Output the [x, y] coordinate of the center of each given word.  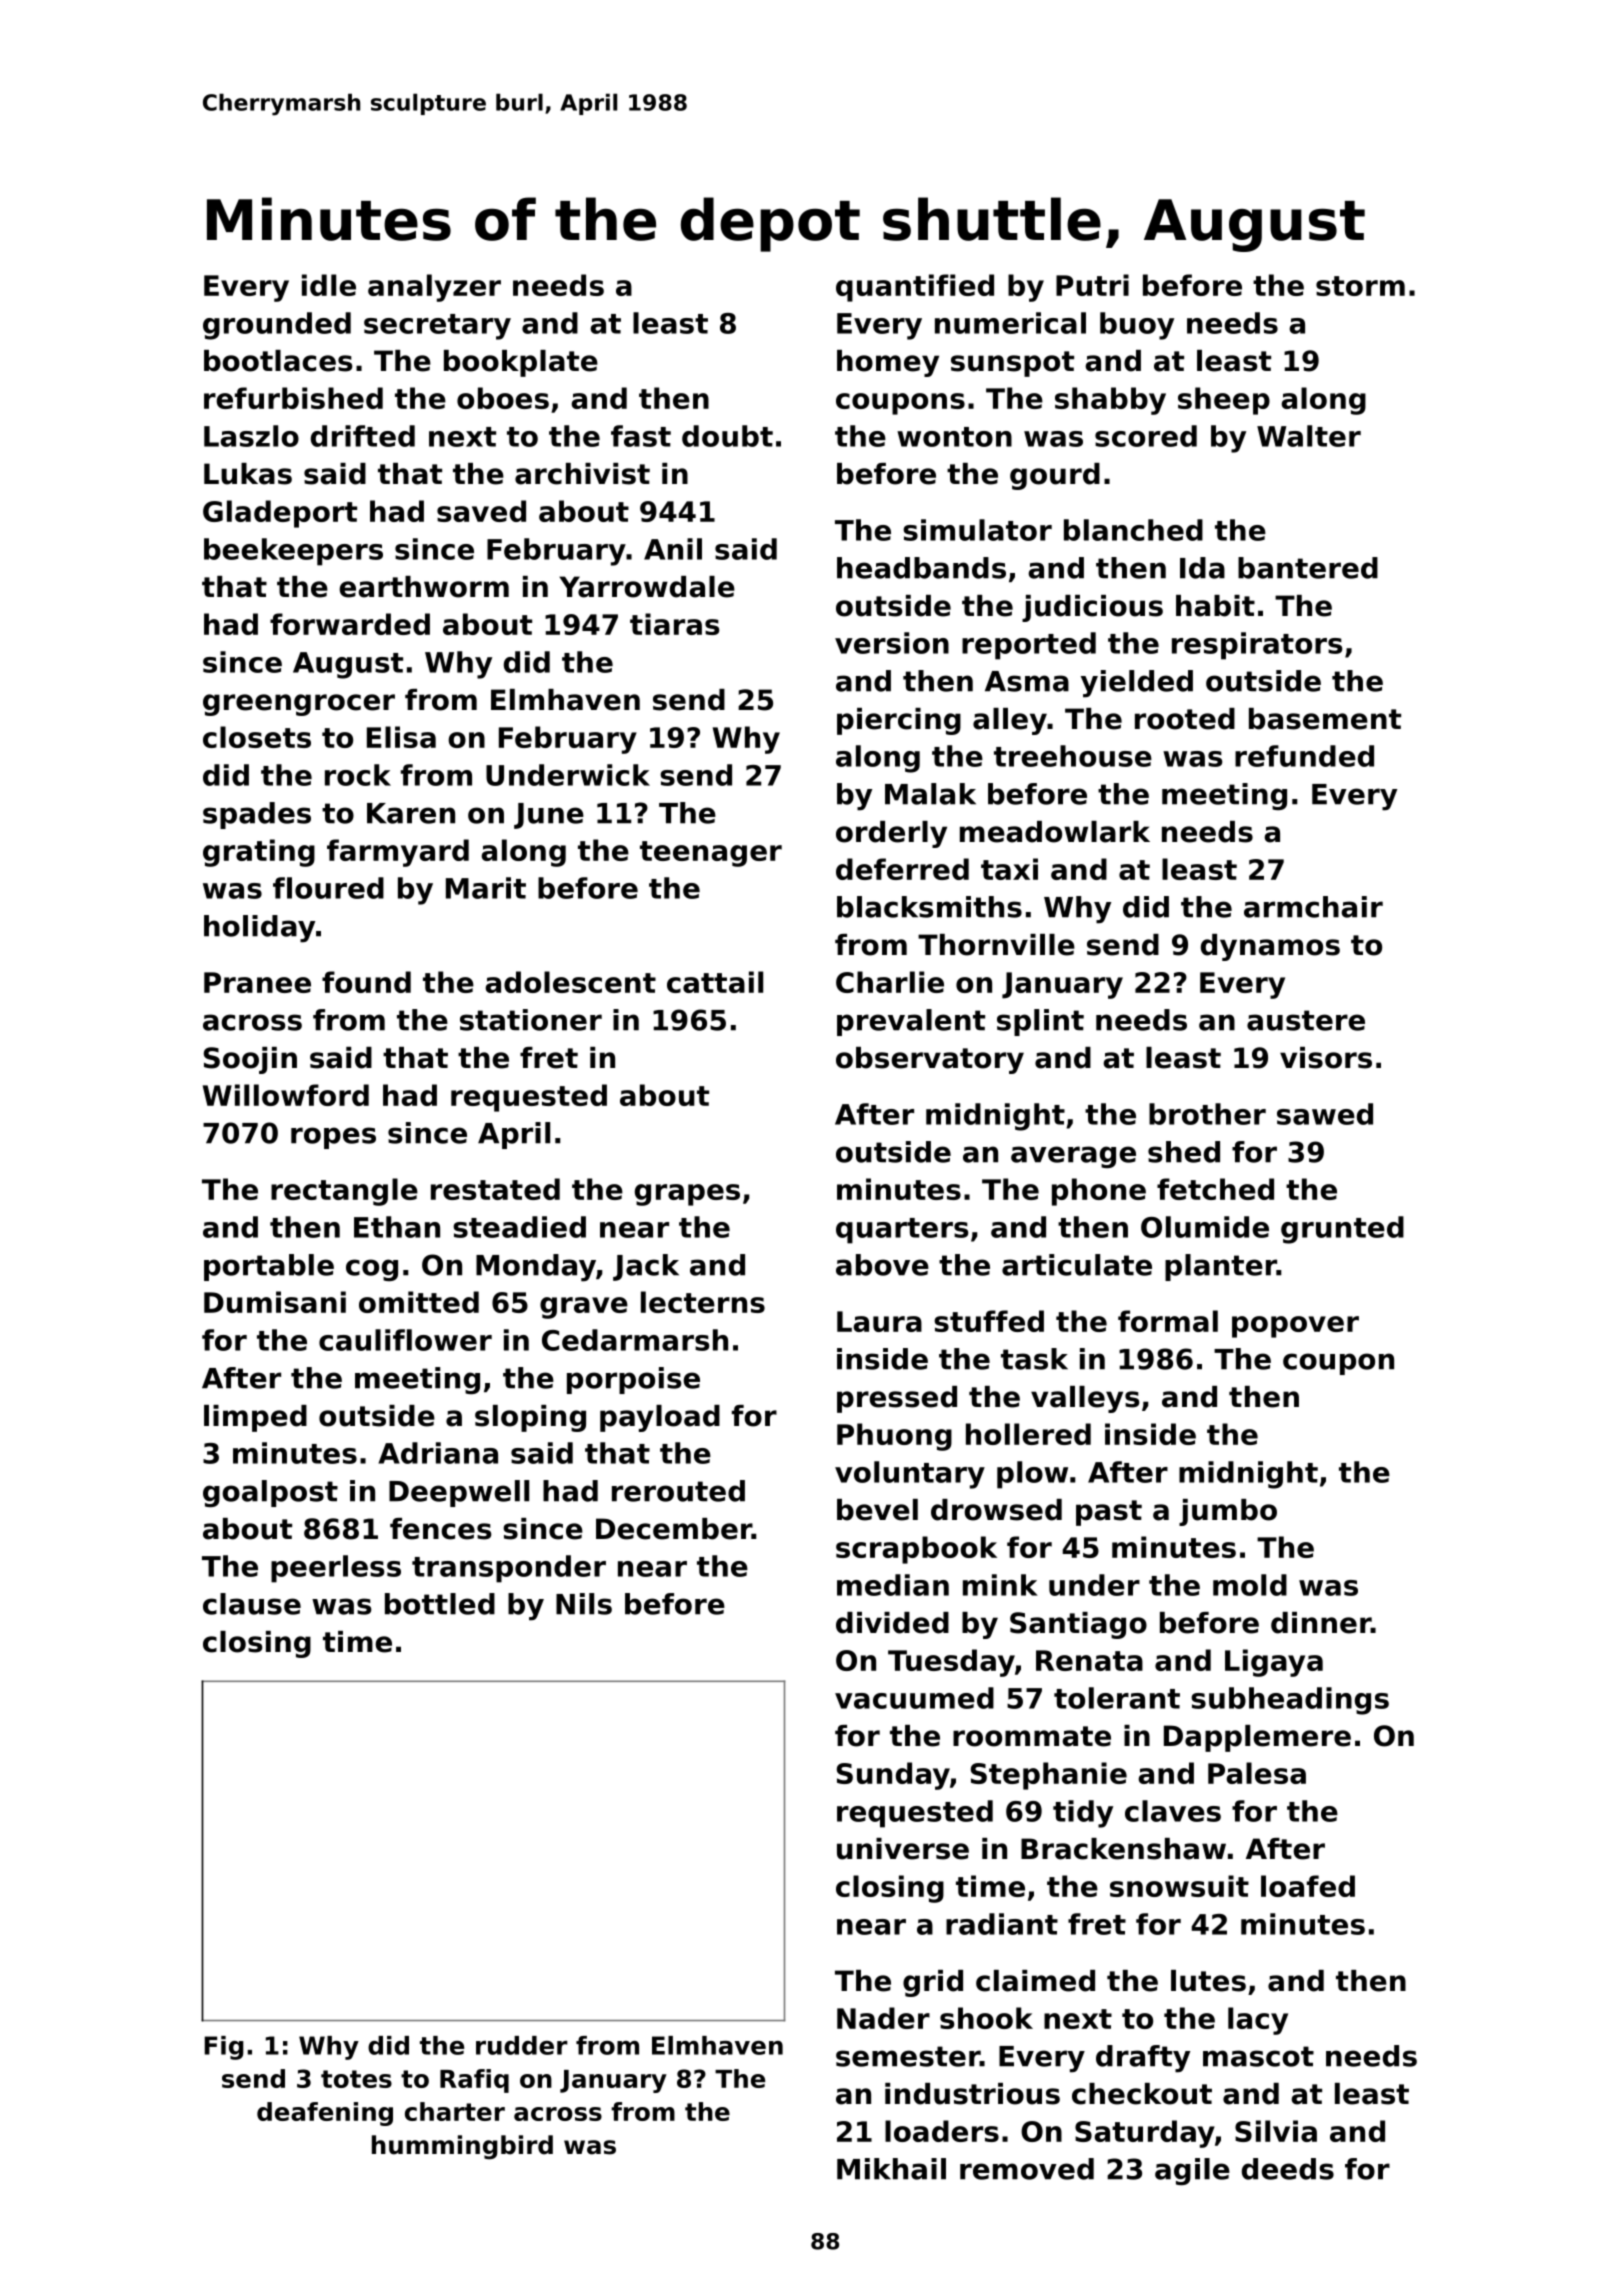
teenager [711, 854]
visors [1326, 1058]
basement [1325, 719]
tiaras [674, 624]
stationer [531, 1020]
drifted [363, 436]
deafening [325, 2114]
